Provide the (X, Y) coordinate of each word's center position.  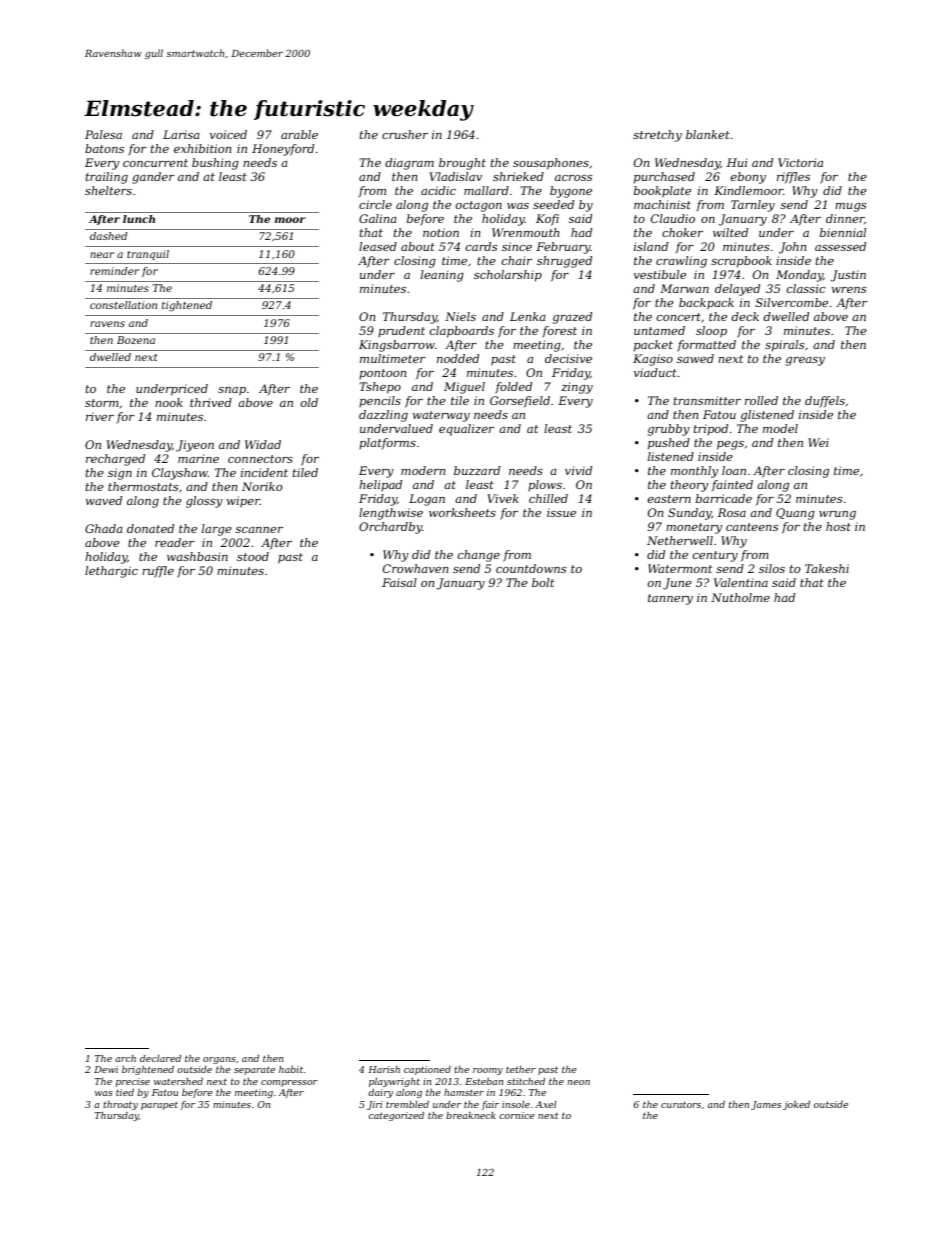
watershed (178, 1081)
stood (253, 556)
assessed (840, 246)
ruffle (158, 572)
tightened (187, 306)
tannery (670, 599)
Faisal (399, 582)
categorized (396, 1116)
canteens (752, 527)
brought (462, 164)
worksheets (462, 512)
